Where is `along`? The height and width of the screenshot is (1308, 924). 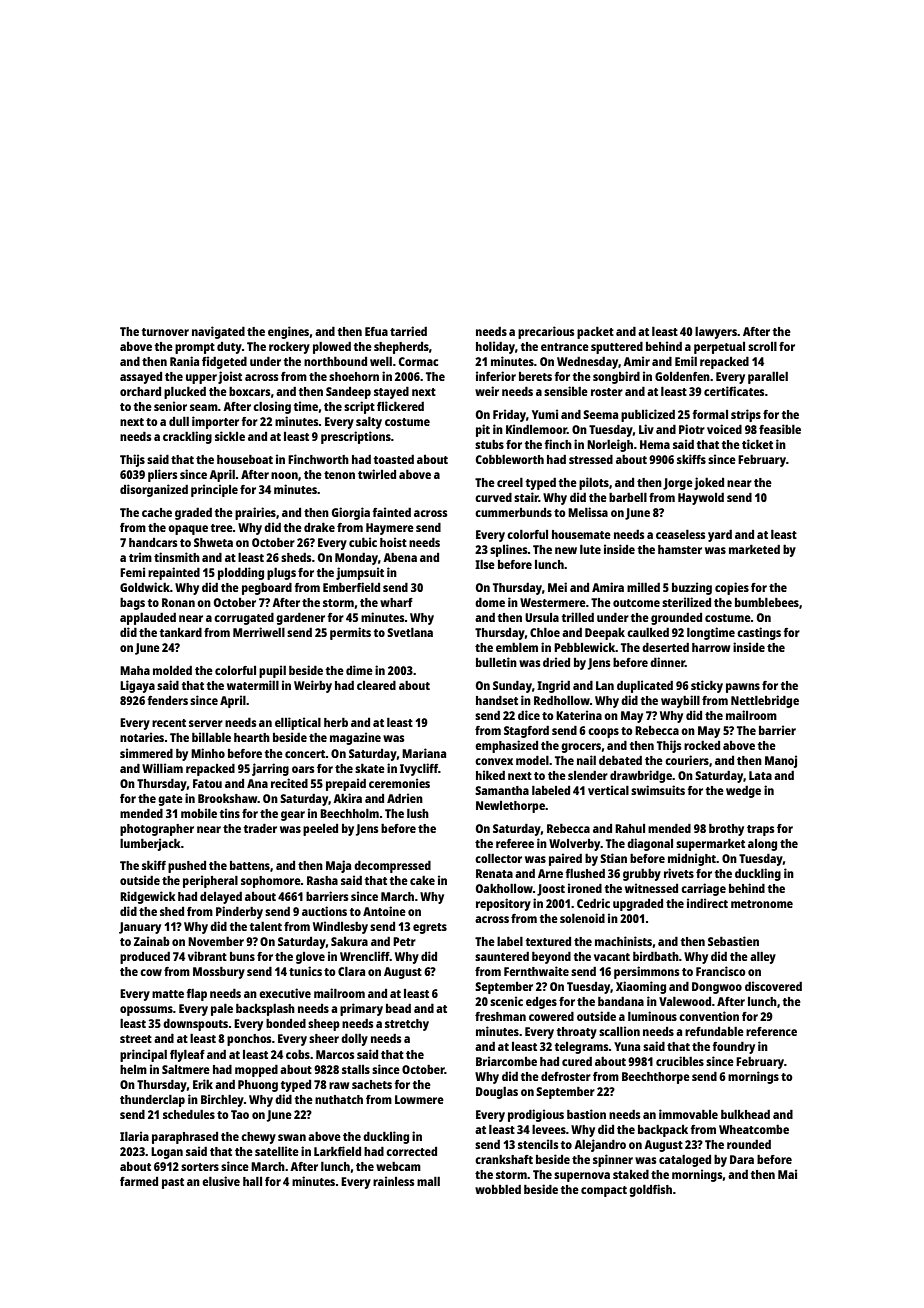
along is located at coordinates (762, 845).
